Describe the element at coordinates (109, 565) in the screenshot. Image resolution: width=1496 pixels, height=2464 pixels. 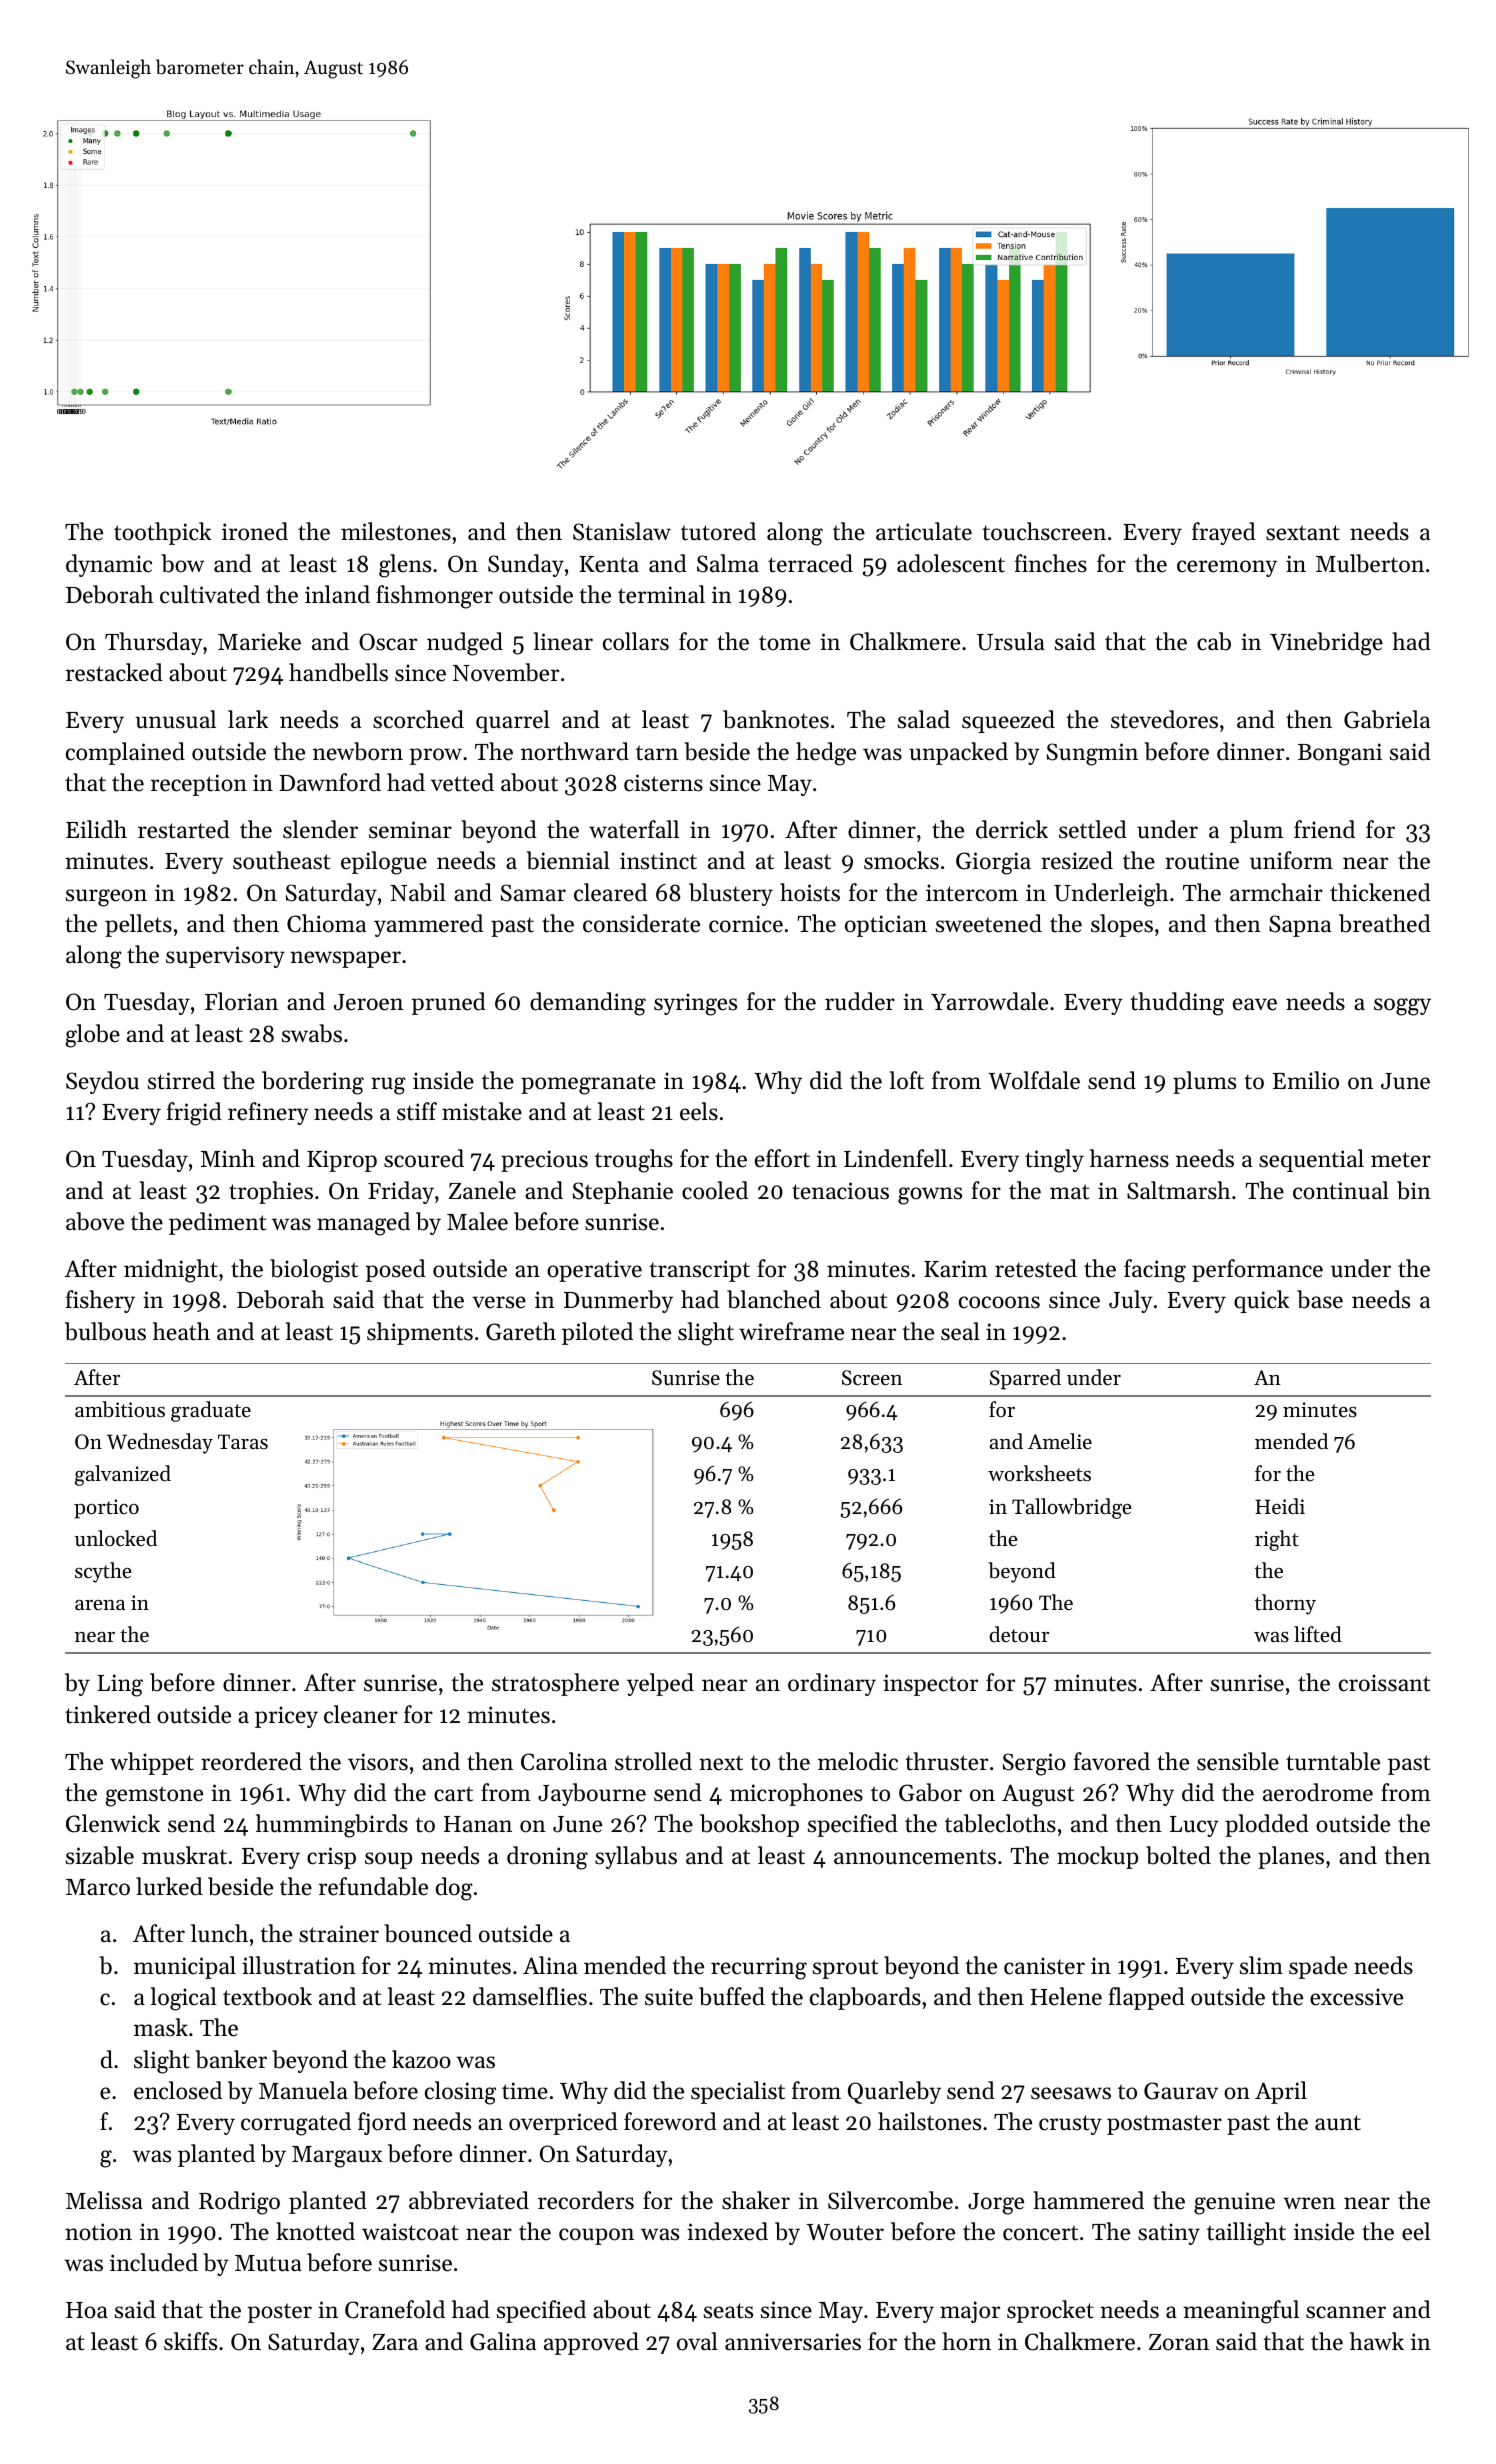
I see `dynamic` at that location.
